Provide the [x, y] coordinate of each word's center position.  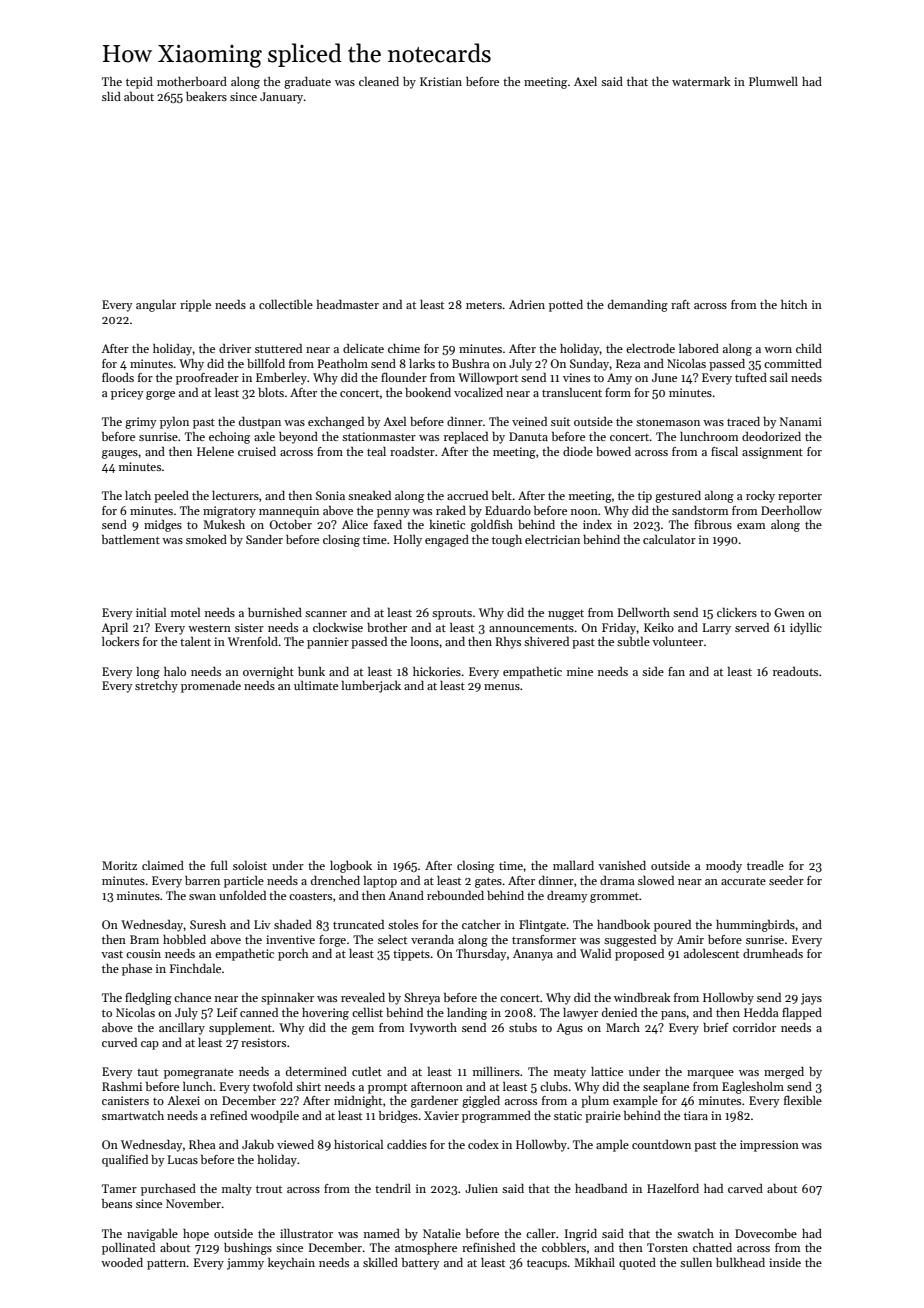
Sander [264, 539]
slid [111, 96]
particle [244, 882]
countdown [661, 1144]
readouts [795, 671]
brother [387, 627]
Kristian [441, 81]
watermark [701, 81]
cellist [367, 1012]
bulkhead [740, 1262]
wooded [122, 1262]
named [382, 1233]
